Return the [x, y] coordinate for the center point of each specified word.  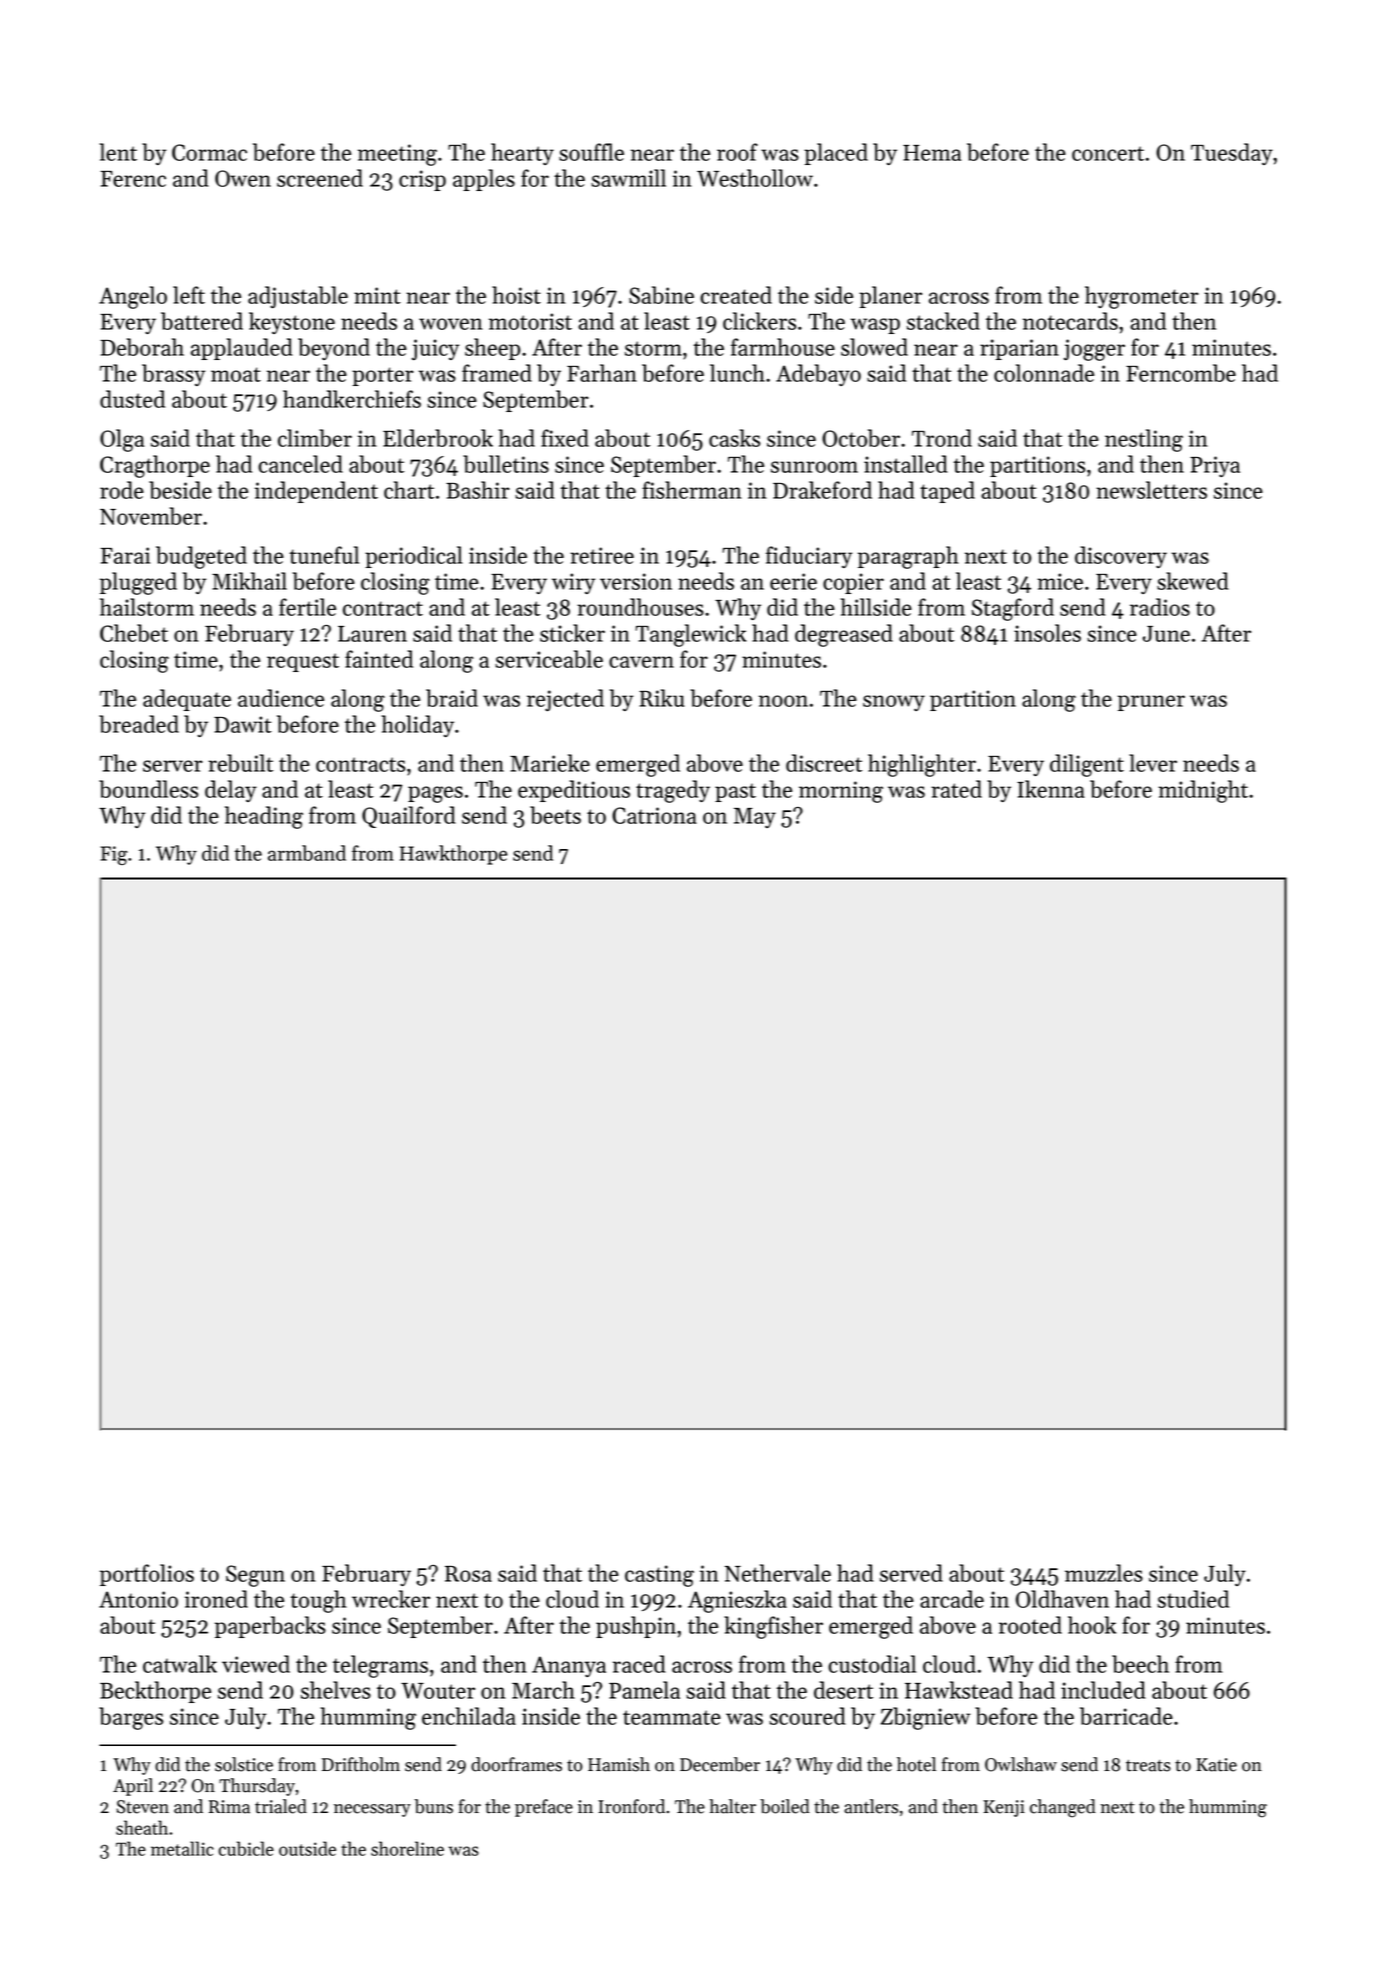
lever [1153, 763]
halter [732, 1806]
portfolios [147, 1575]
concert [1108, 153]
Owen [243, 178]
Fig [114, 855]
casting [659, 1576]
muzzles [1104, 1573]
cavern [641, 662]
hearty [522, 154]
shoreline [407, 1848]
